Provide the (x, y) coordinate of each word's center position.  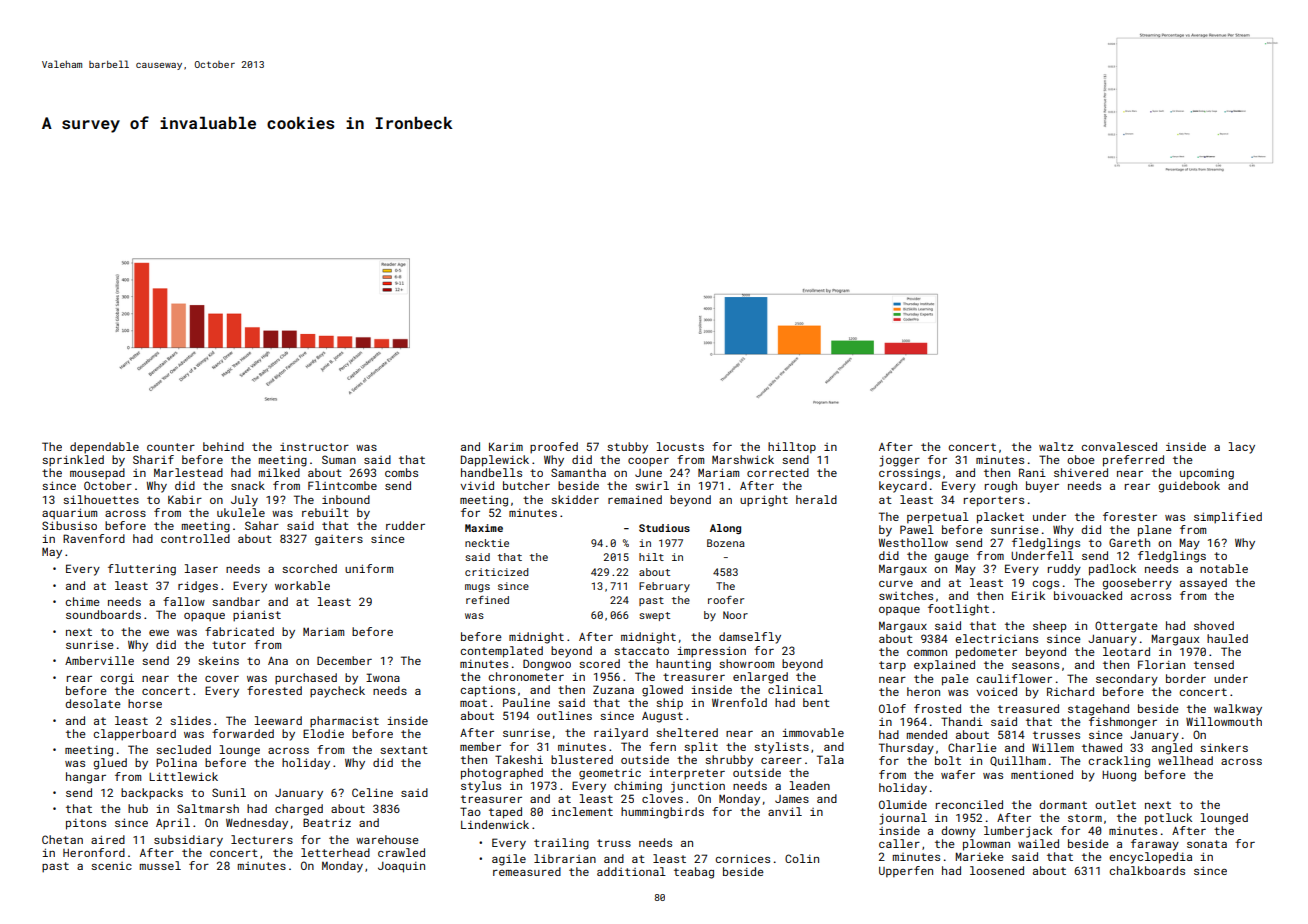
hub (138, 808)
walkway (1238, 710)
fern (662, 746)
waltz (1056, 446)
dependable (104, 448)
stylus (481, 787)
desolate (93, 703)
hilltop (792, 448)
